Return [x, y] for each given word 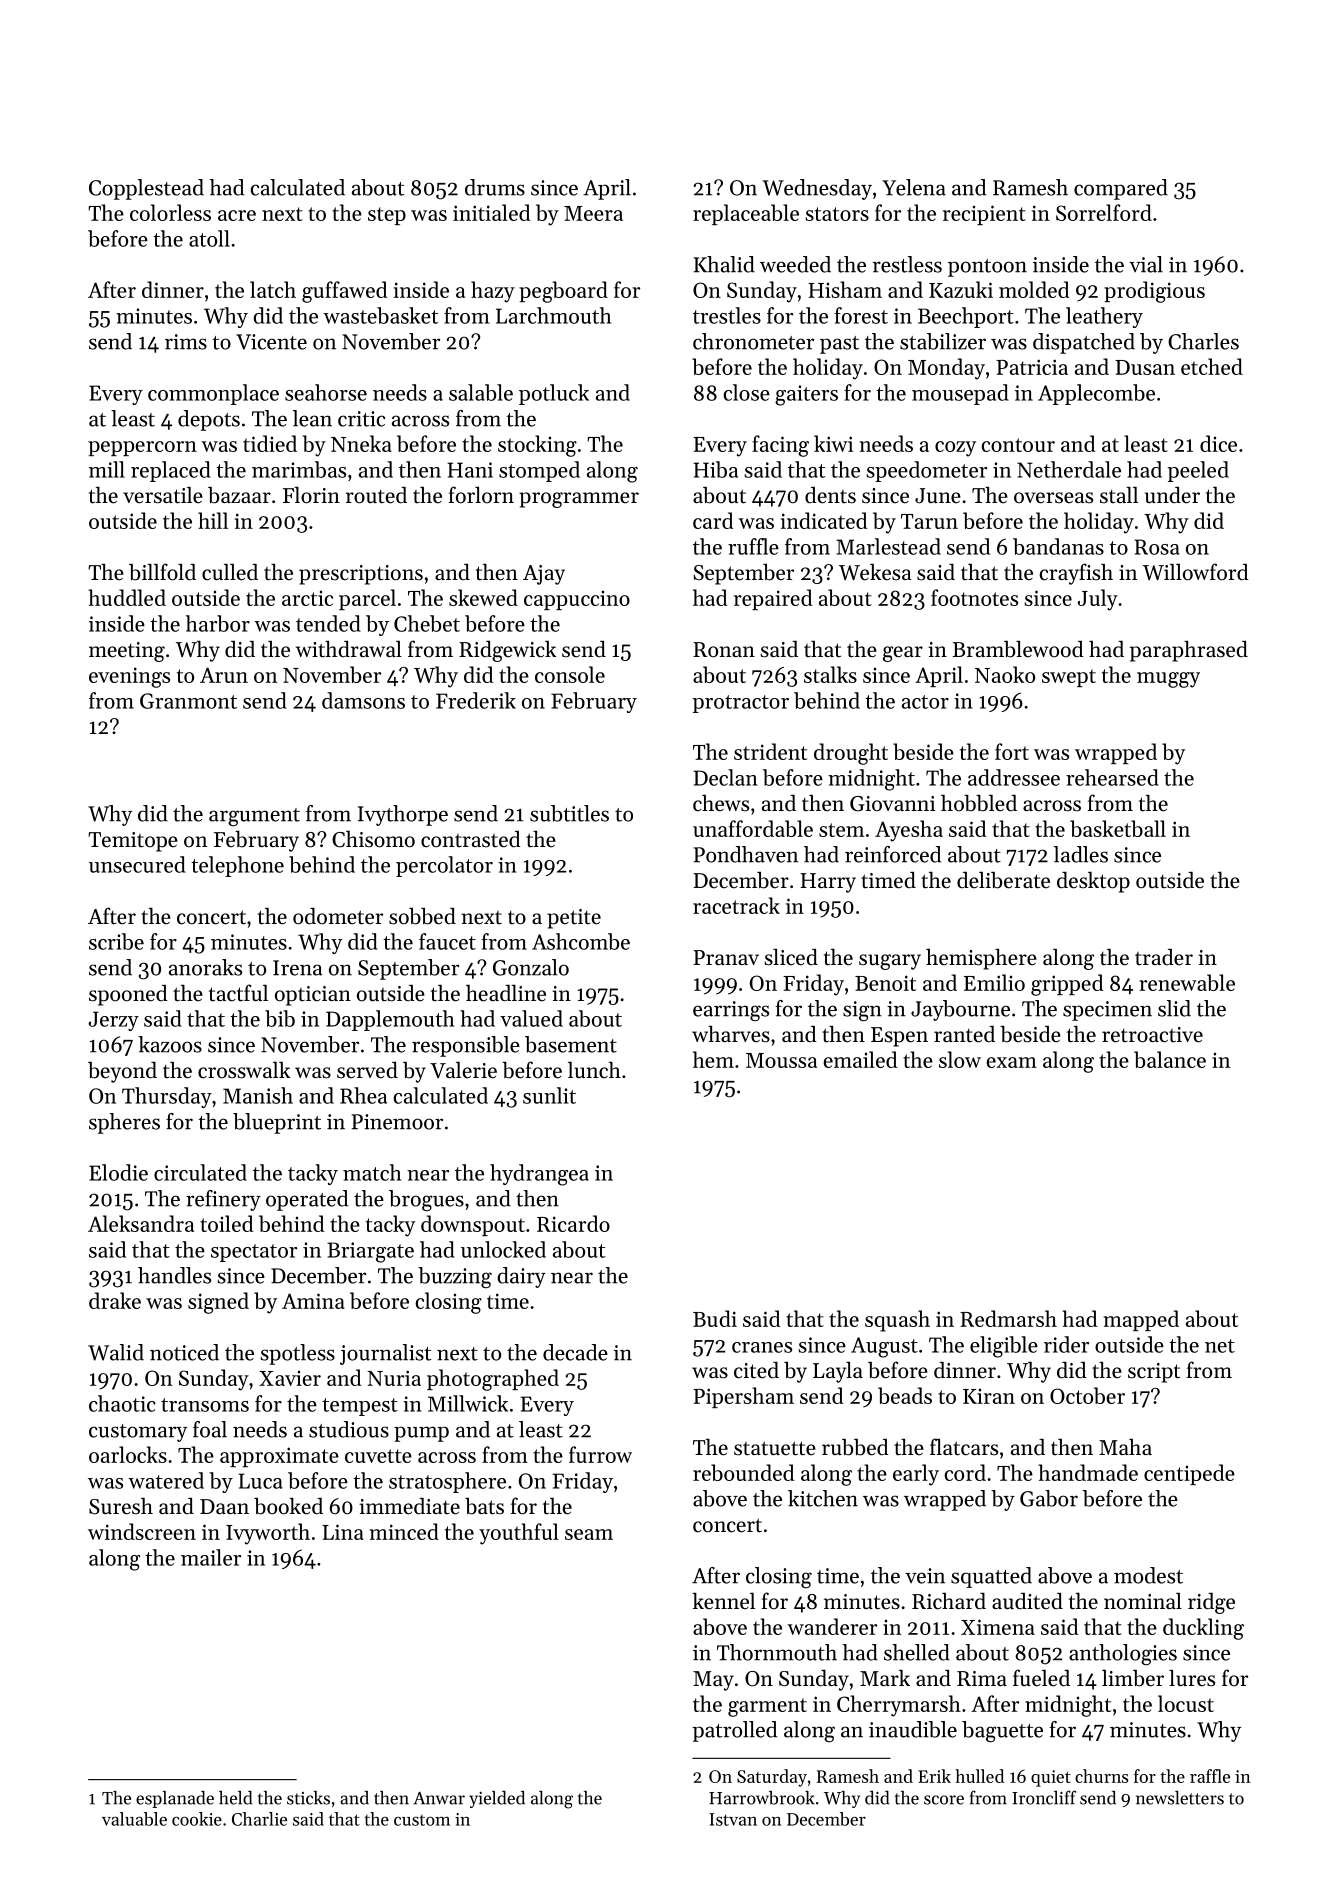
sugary [890, 962]
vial [1146, 264]
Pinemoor [397, 1122]
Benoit [885, 983]
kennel [723, 1601]
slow [960, 1059]
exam [1011, 1062]
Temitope [133, 842]
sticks [308, 1798]
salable [481, 392]
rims [186, 342]
